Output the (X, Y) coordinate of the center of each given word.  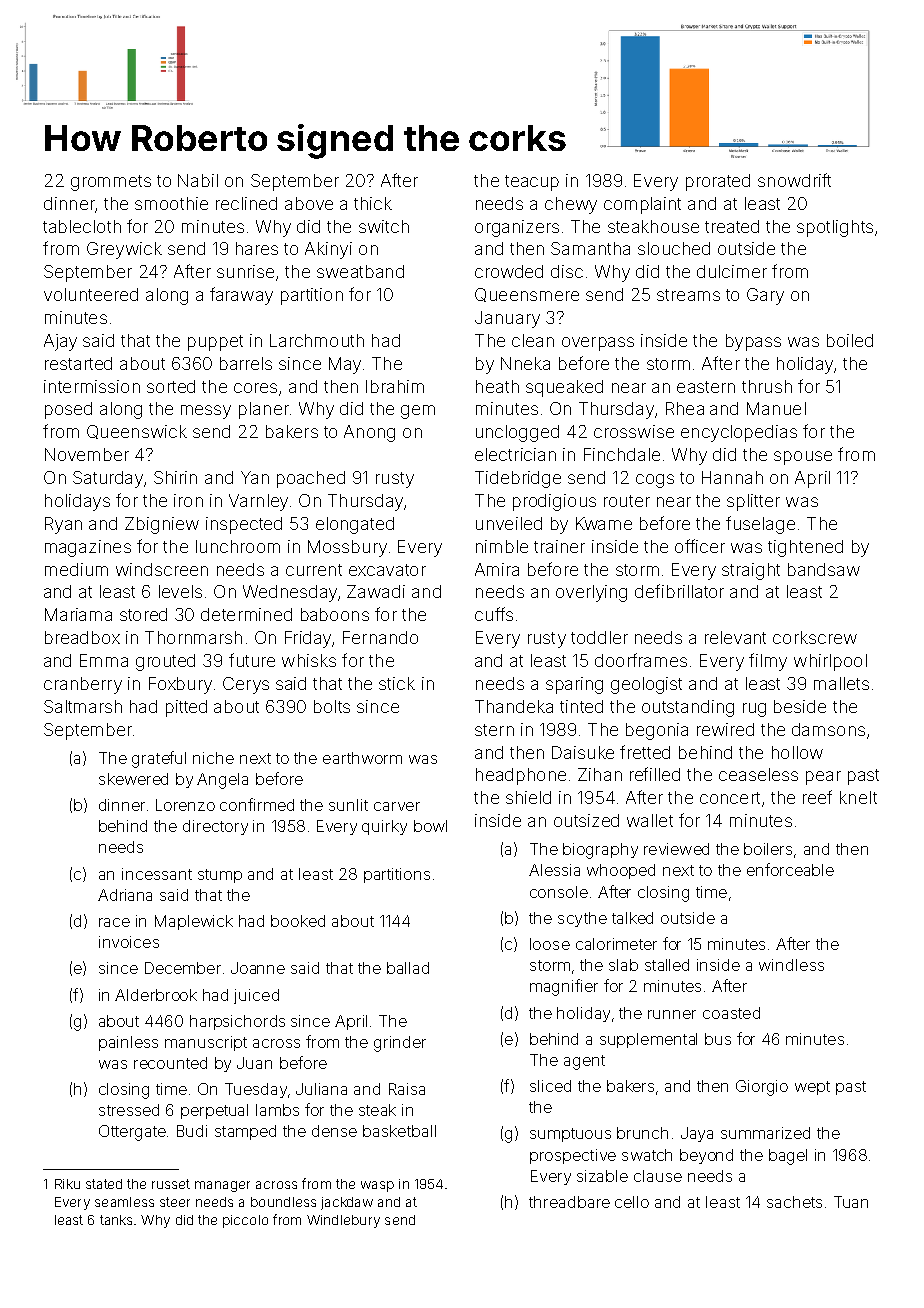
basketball (399, 1131)
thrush (767, 386)
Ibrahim (395, 386)
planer (264, 410)
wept (812, 1088)
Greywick (124, 250)
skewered (133, 779)
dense (334, 1131)
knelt (858, 797)
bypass (753, 342)
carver (397, 806)
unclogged (517, 433)
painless (128, 1043)
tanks (116, 1220)
